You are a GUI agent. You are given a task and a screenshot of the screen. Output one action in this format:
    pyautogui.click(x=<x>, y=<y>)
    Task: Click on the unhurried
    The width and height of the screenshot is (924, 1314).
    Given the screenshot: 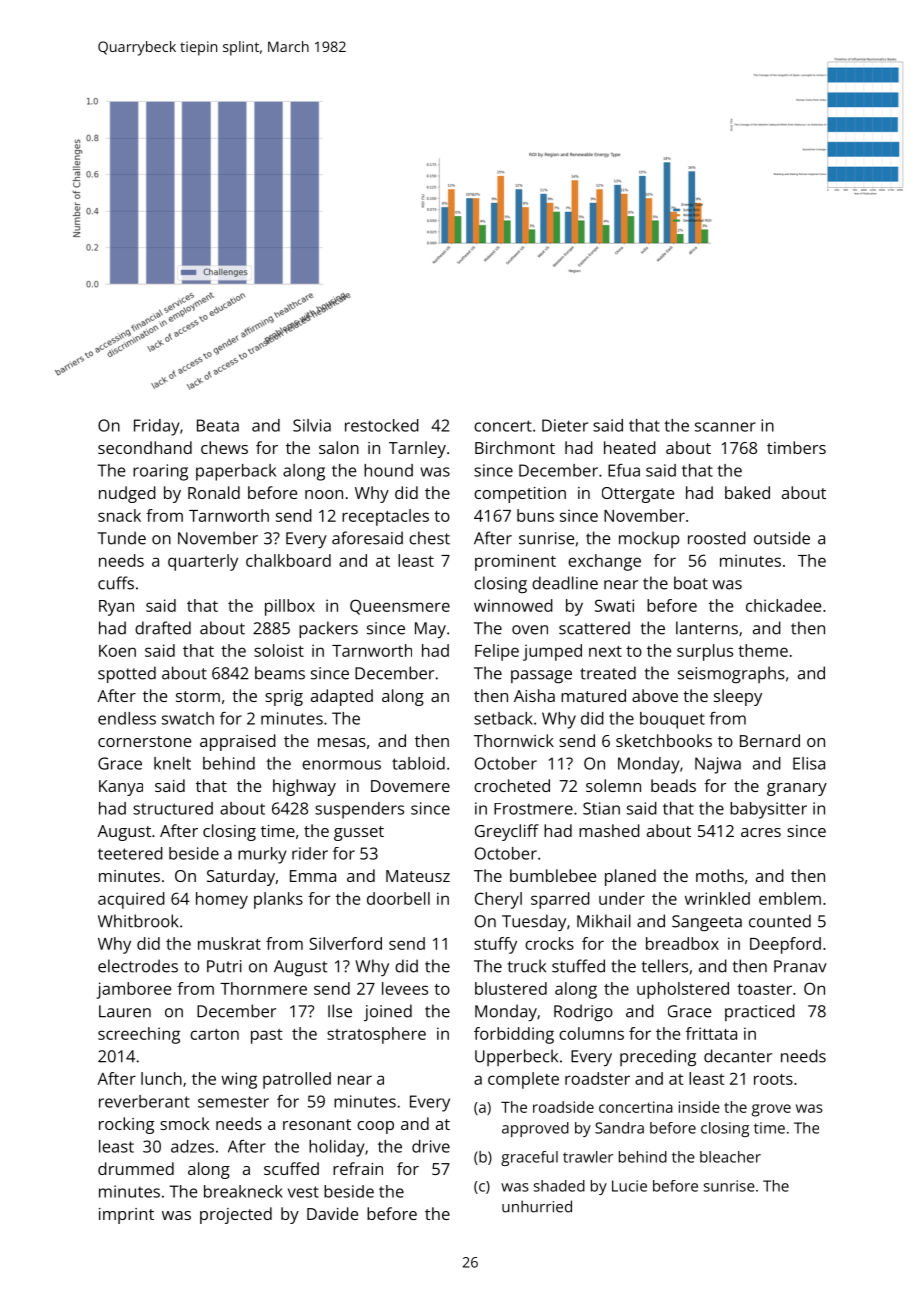 What is the action you would take?
    pyautogui.click(x=537, y=1206)
